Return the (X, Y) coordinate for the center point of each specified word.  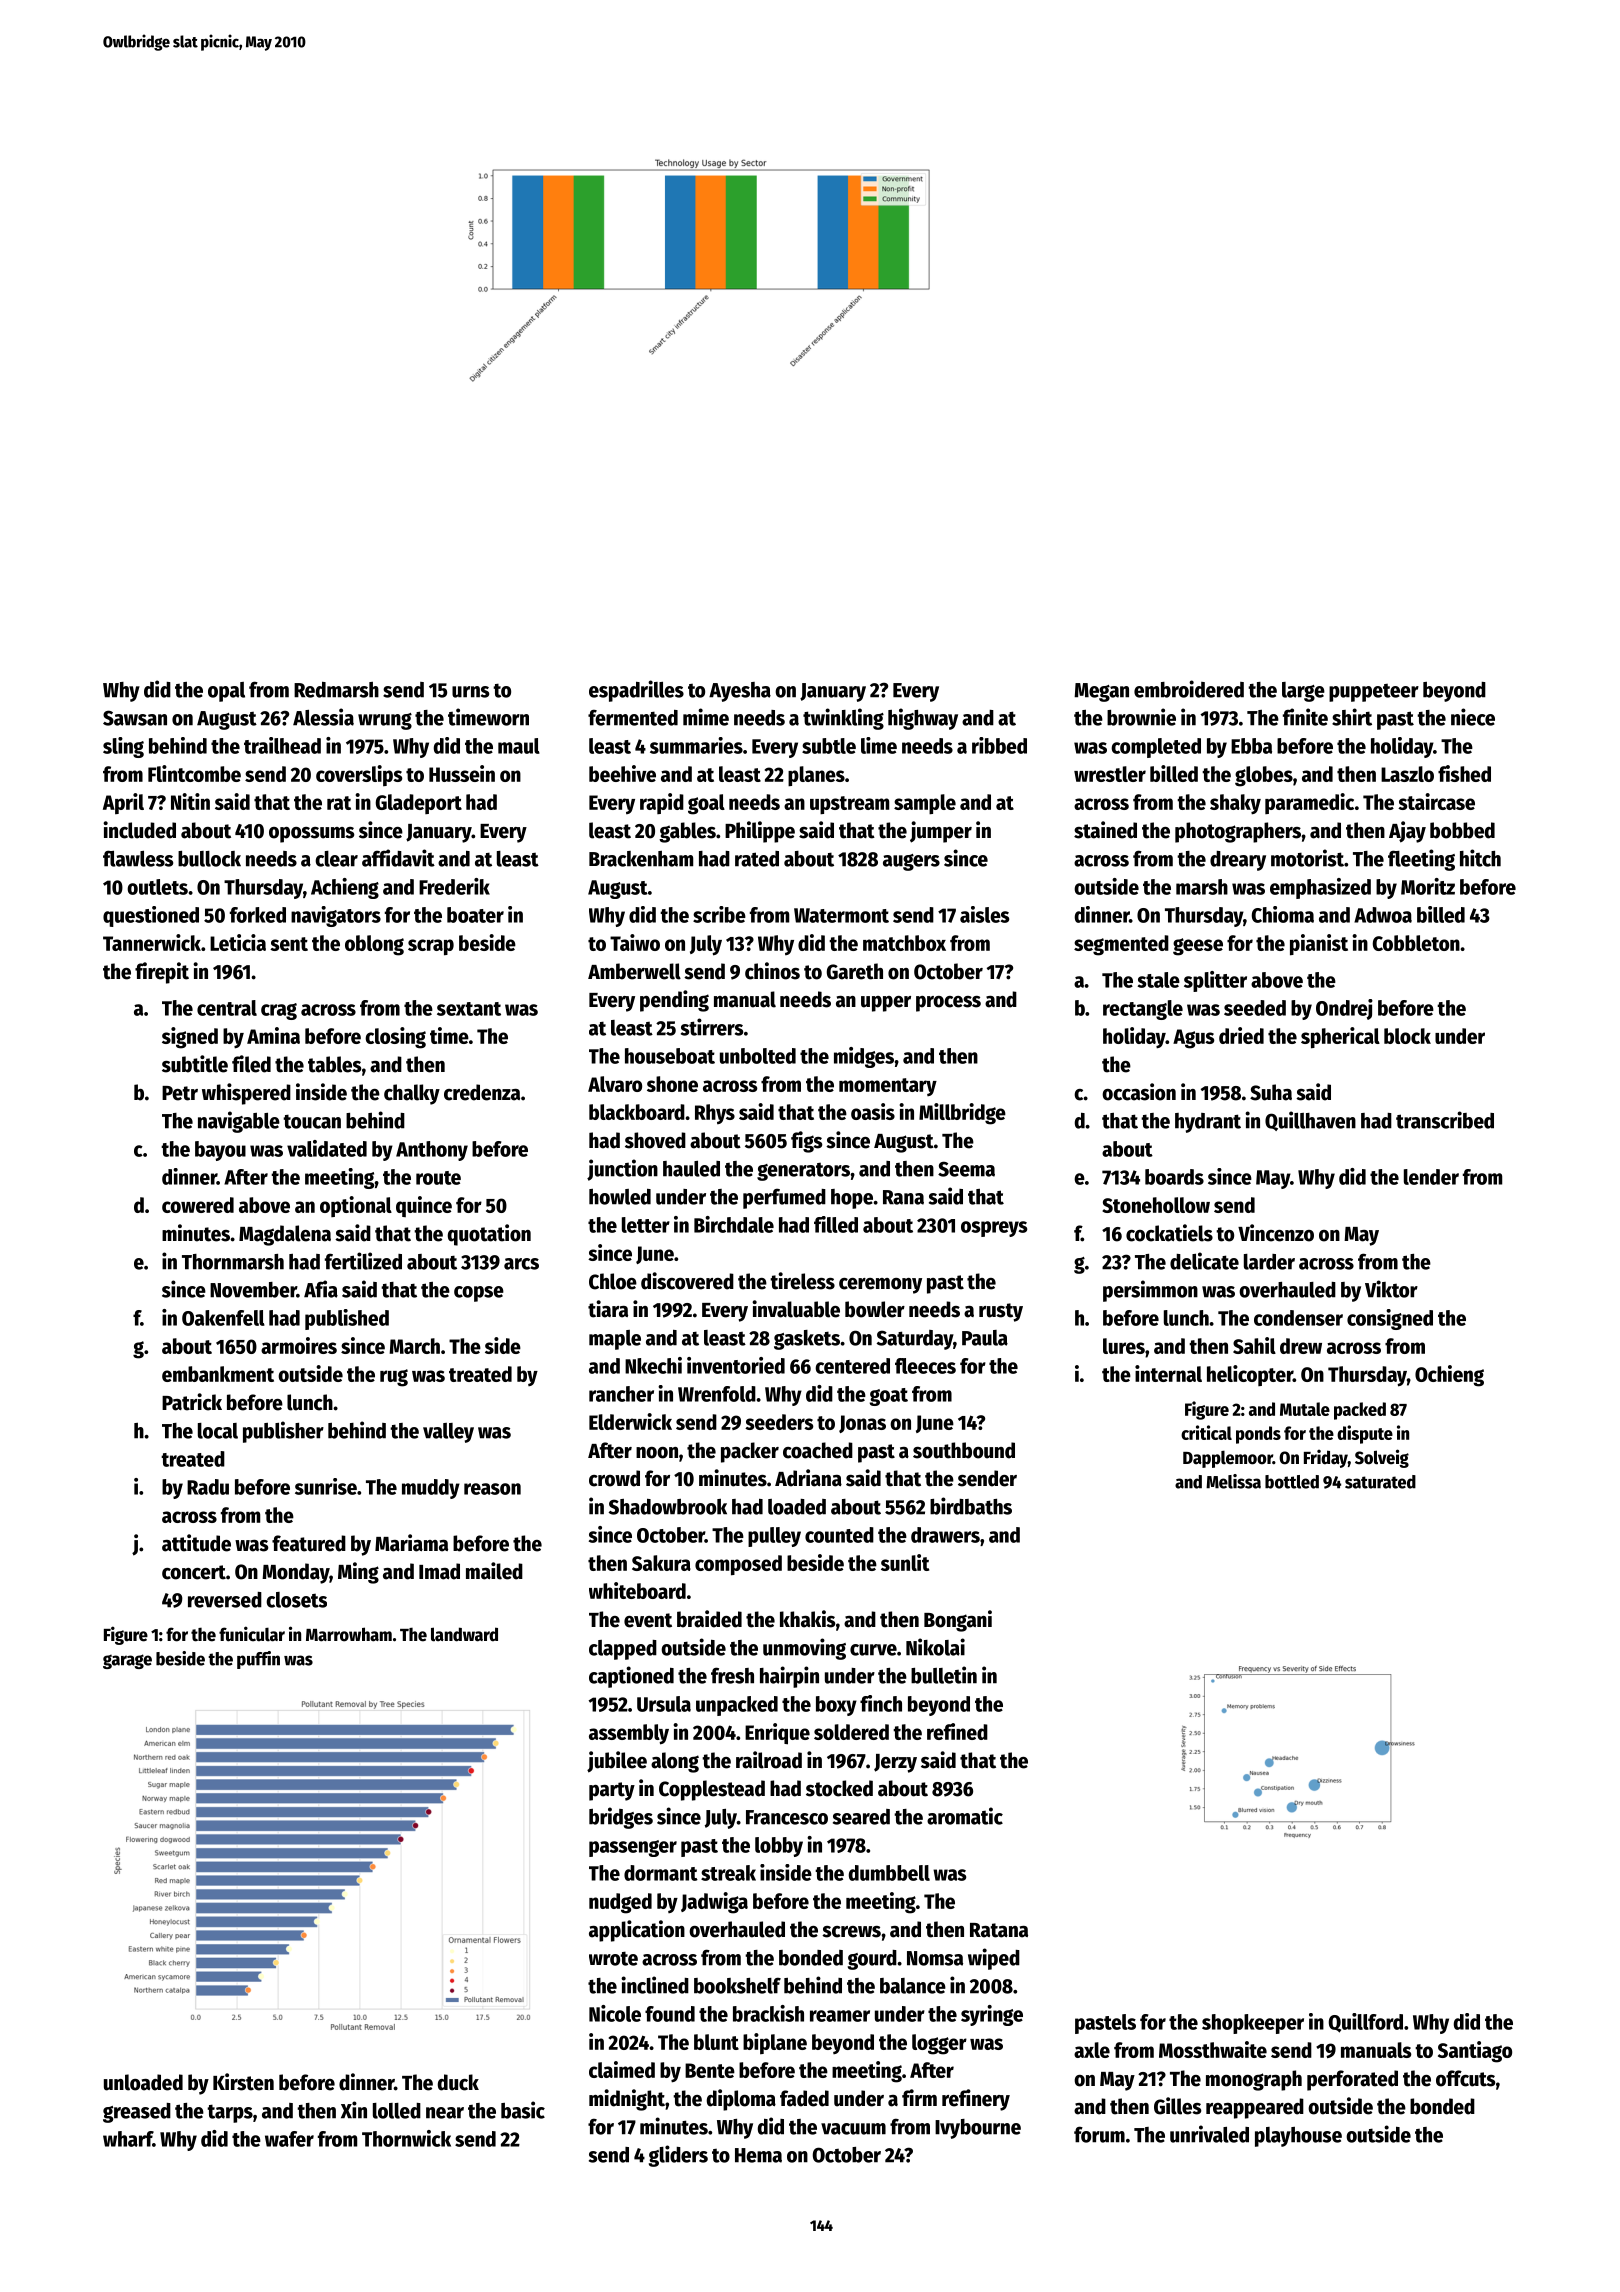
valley (448, 1433)
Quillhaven (1310, 1121)
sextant (469, 1009)
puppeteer (1374, 693)
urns (470, 692)
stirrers (712, 1027)
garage (127, 1661)
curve (873, 1650)
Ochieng (1449, 1376)
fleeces (925, 1366)
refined (957, 1731)
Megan (1101, 692)
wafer (289, 2139)
